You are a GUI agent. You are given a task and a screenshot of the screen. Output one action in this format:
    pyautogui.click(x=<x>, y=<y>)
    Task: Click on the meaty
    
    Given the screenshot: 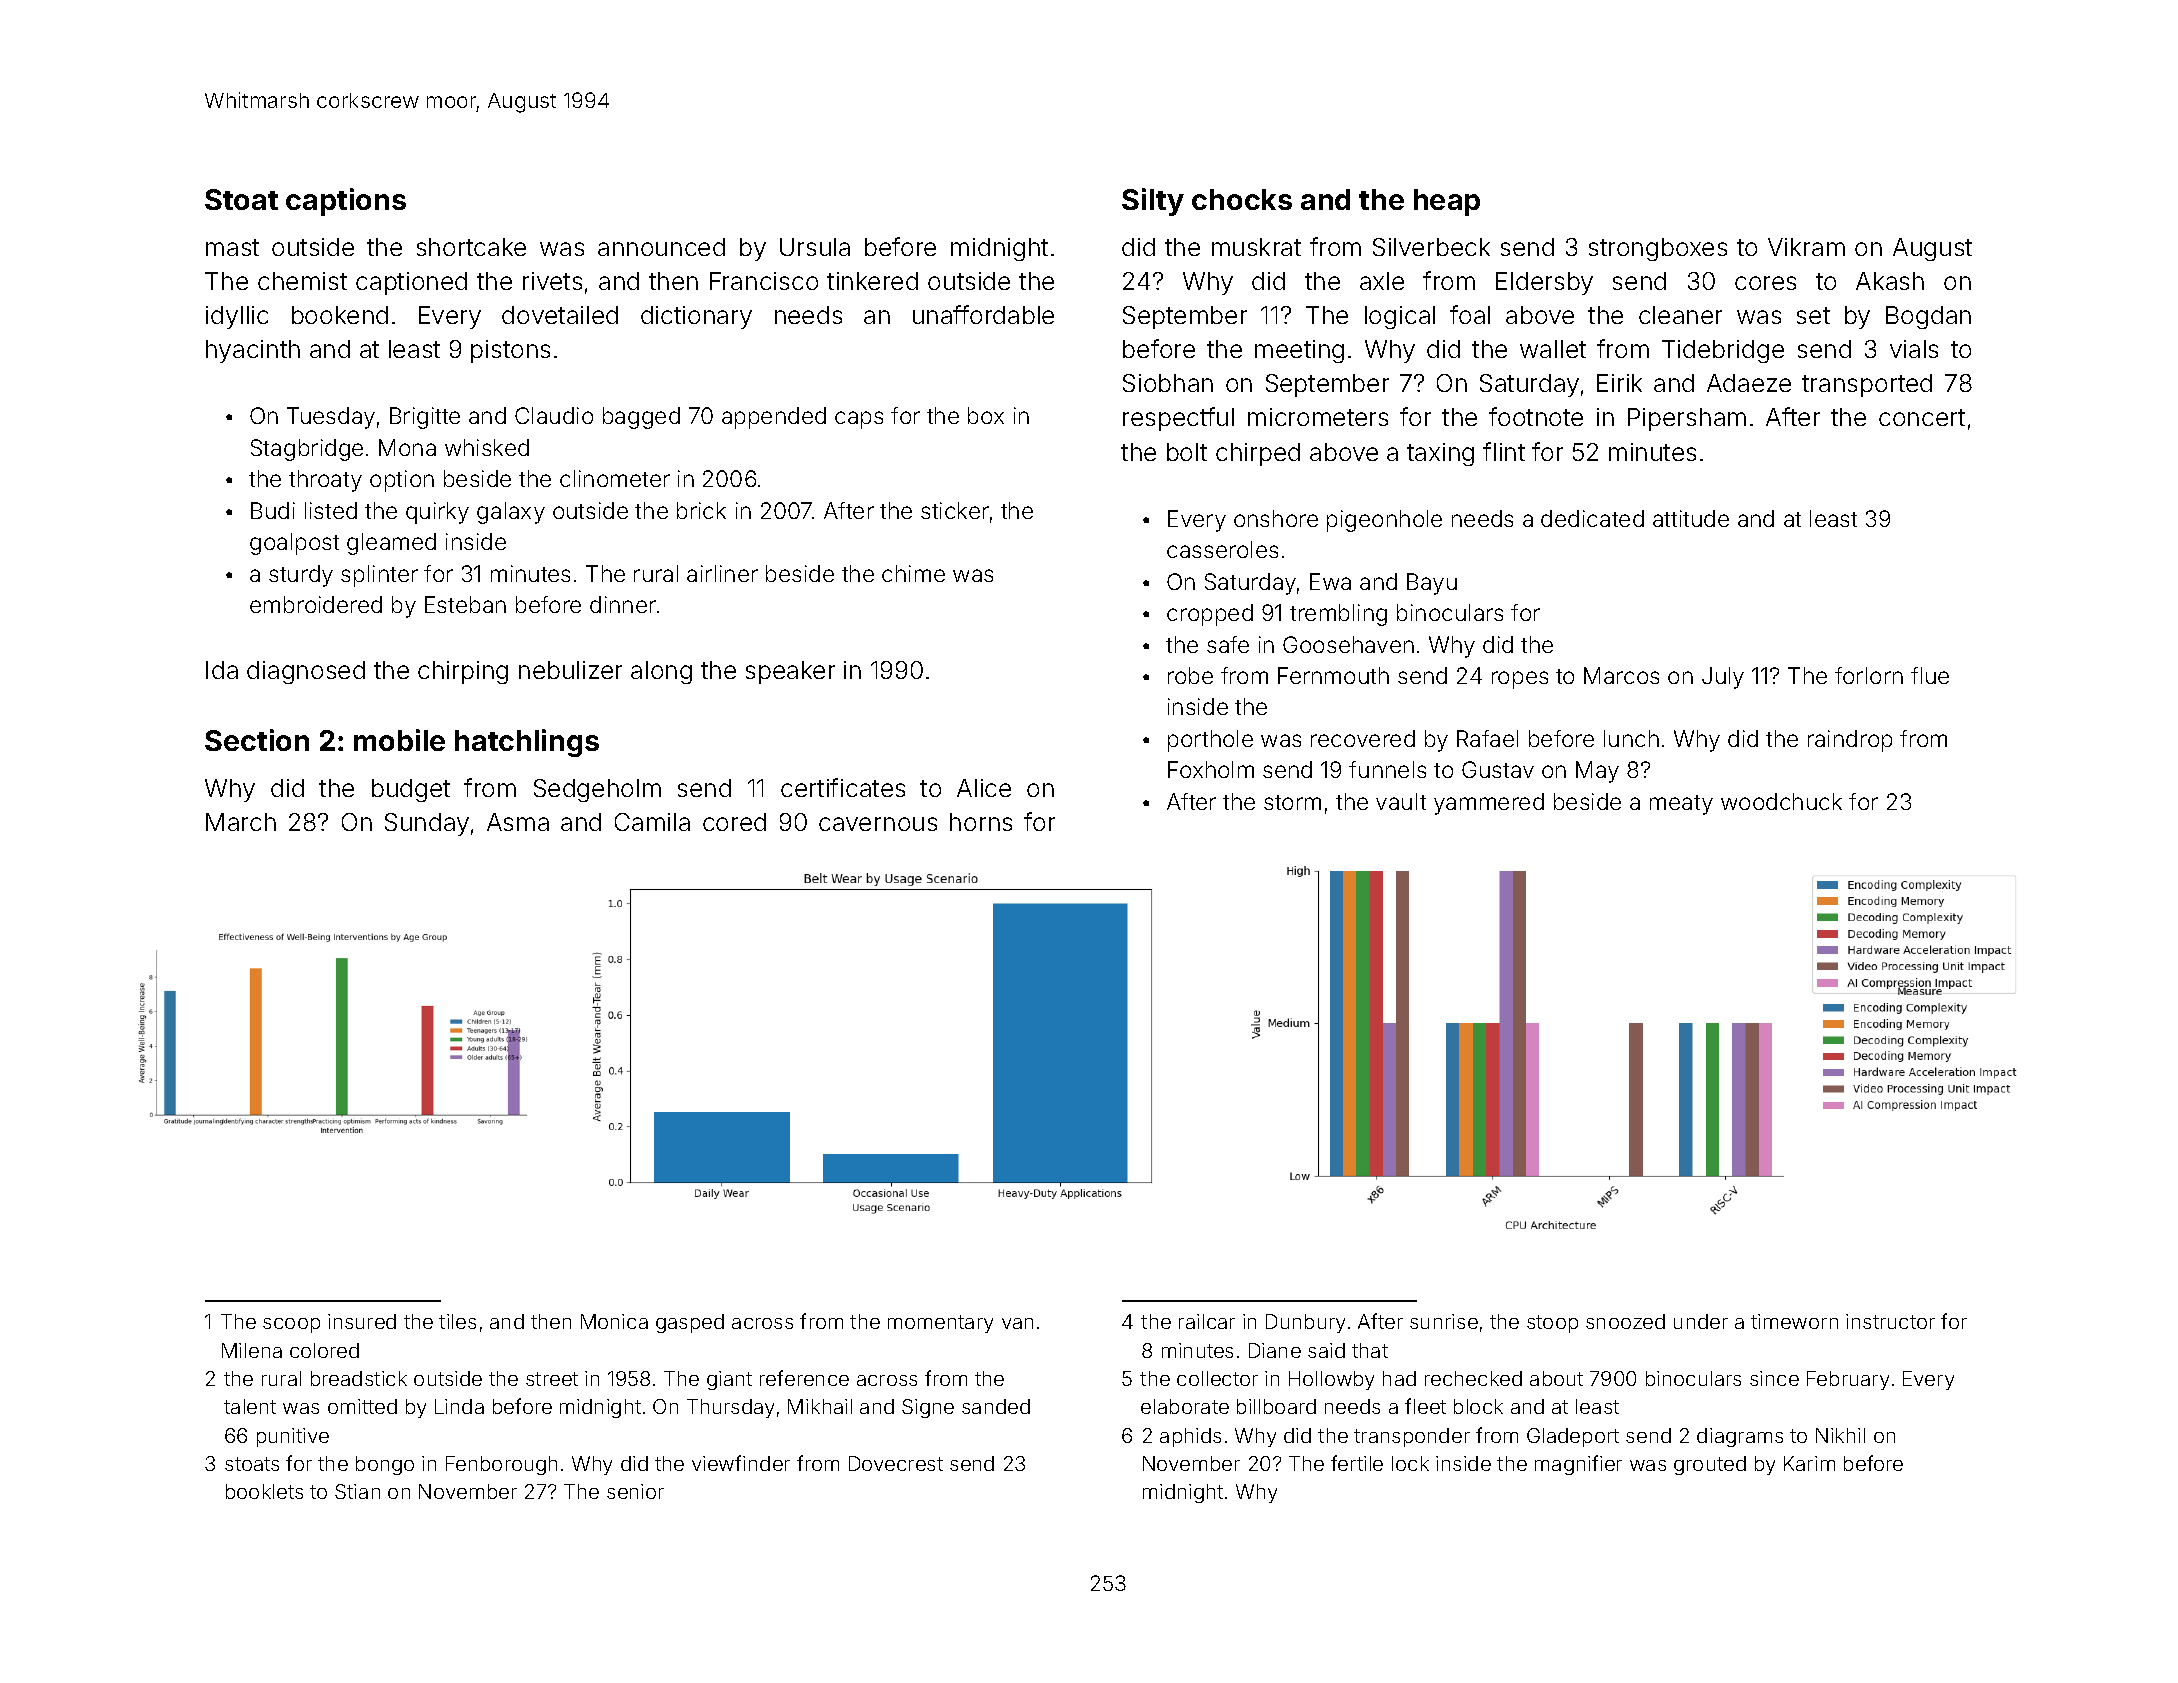 What is the action you would take?
    pyautogui.click(x=1681, y=805)
